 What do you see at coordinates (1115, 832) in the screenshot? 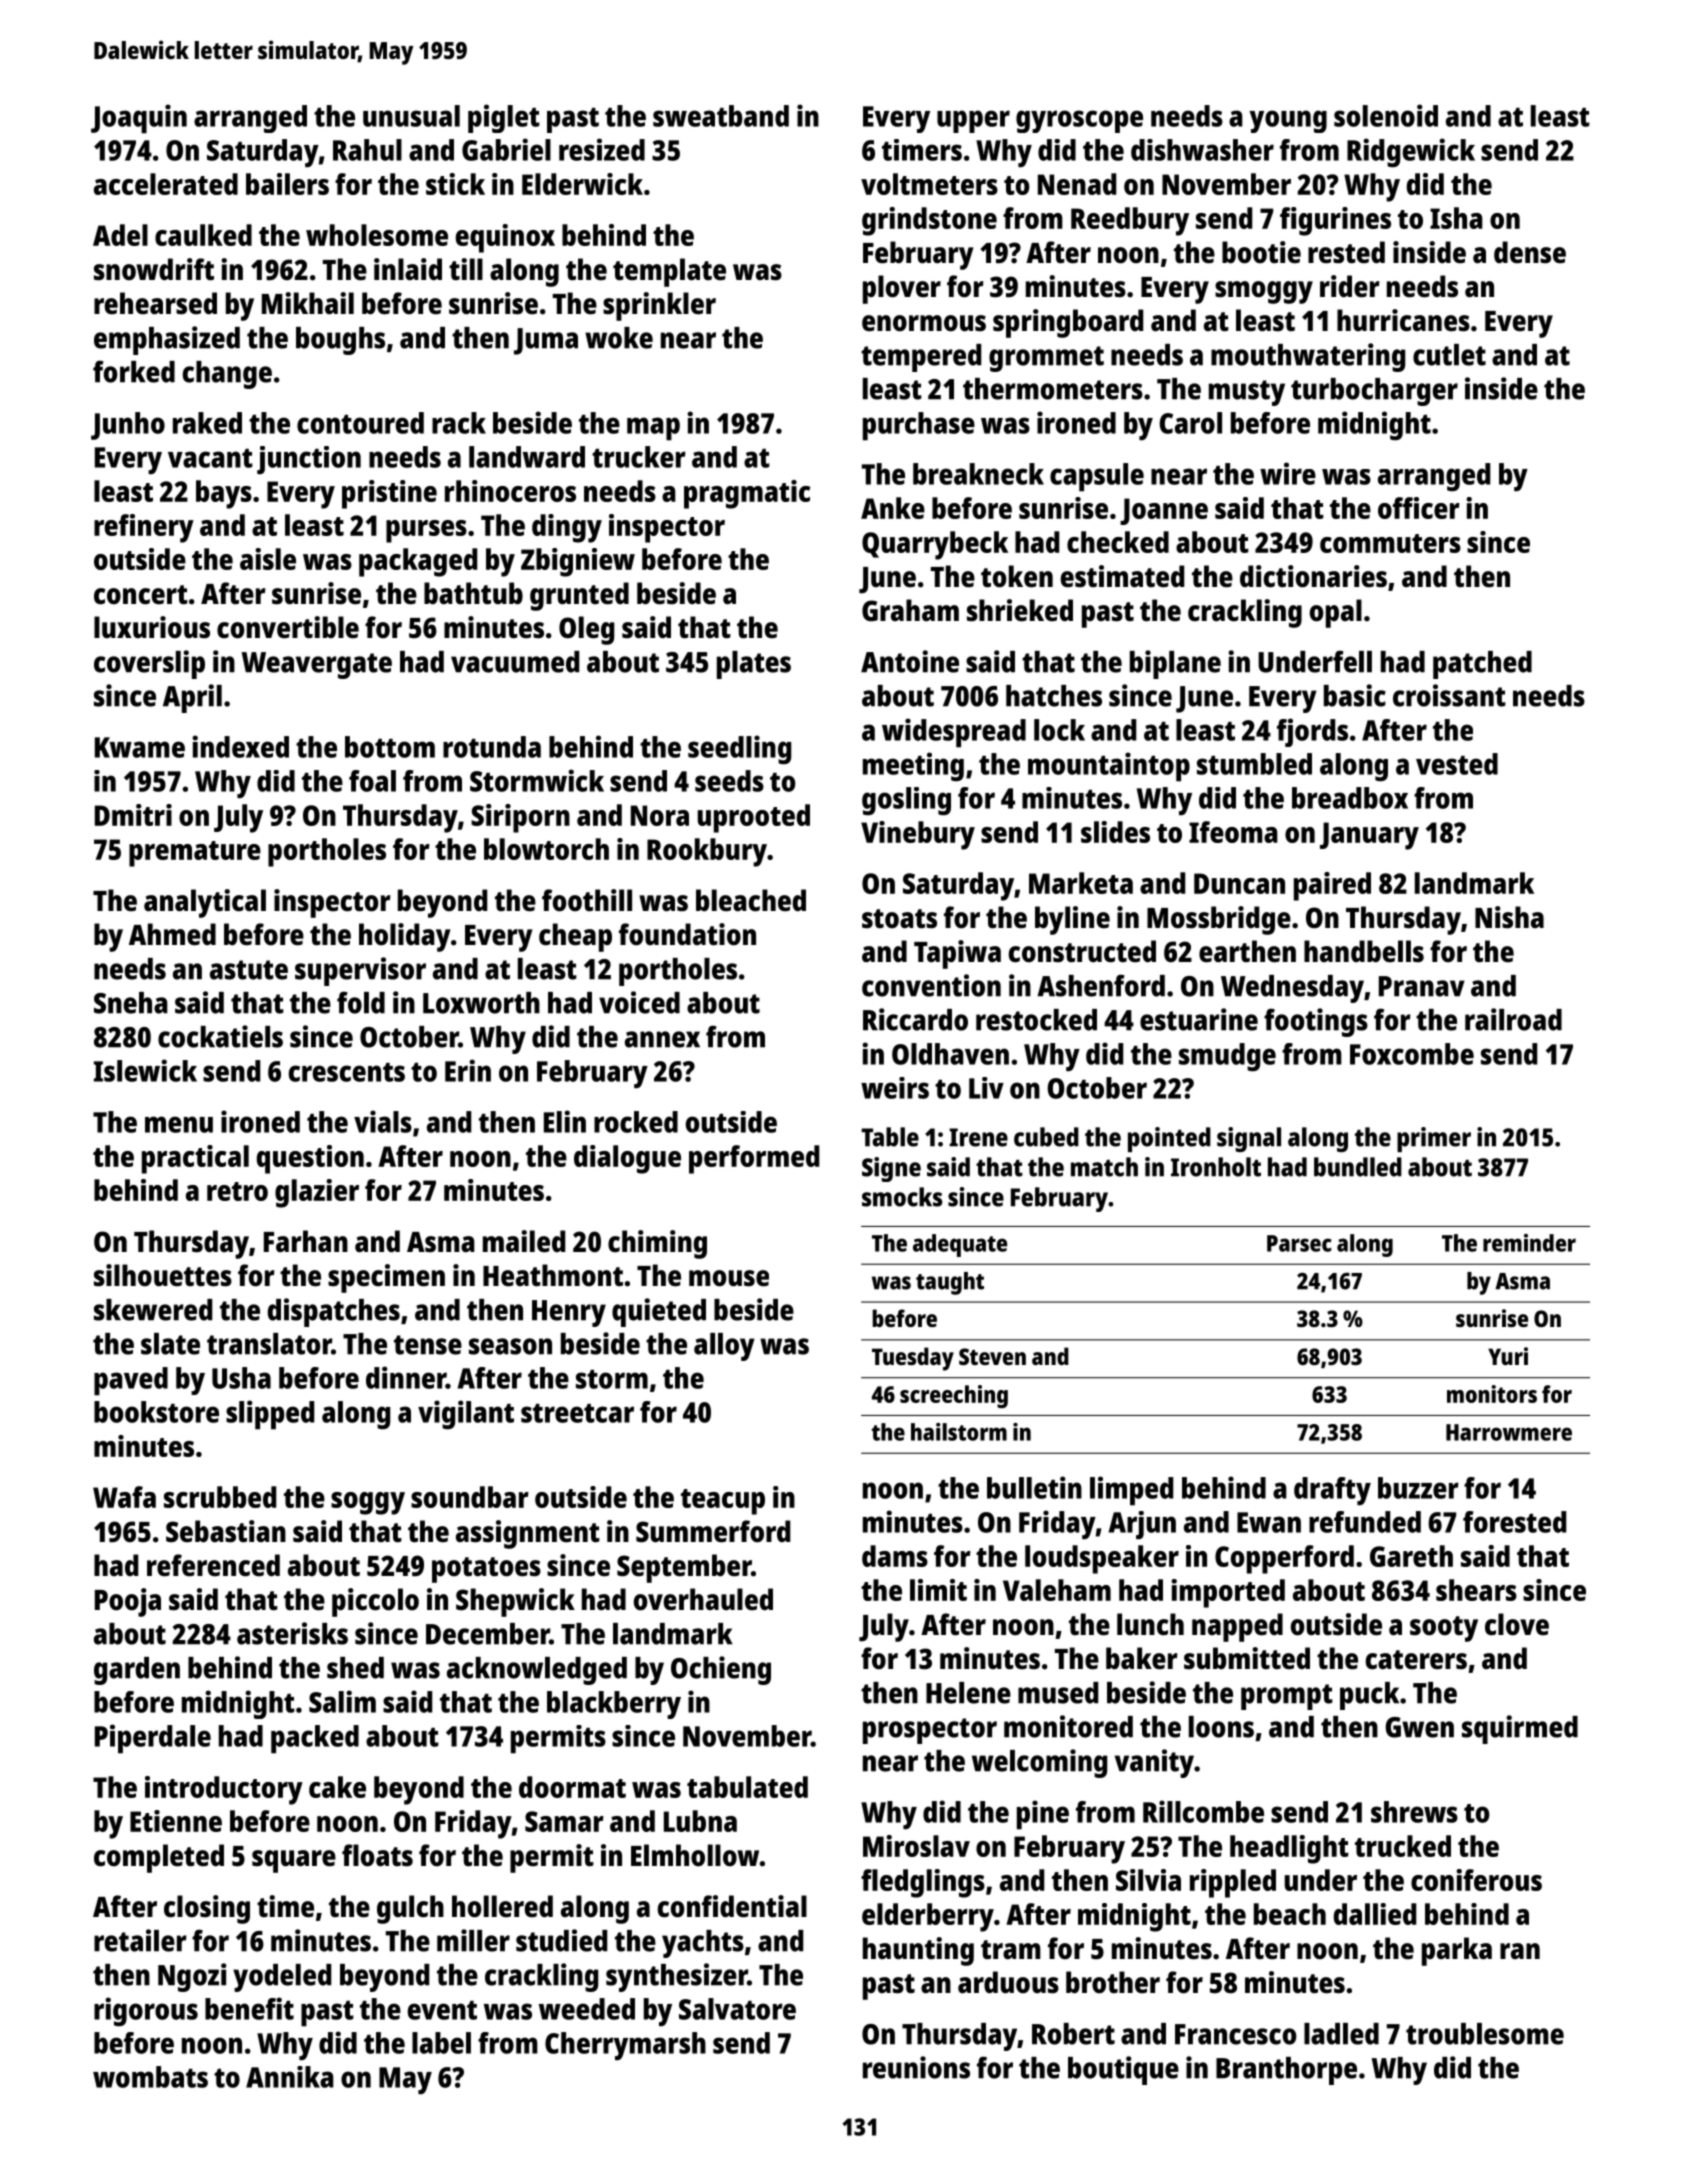
I see `slides` at bounding box center [1115, 832].
